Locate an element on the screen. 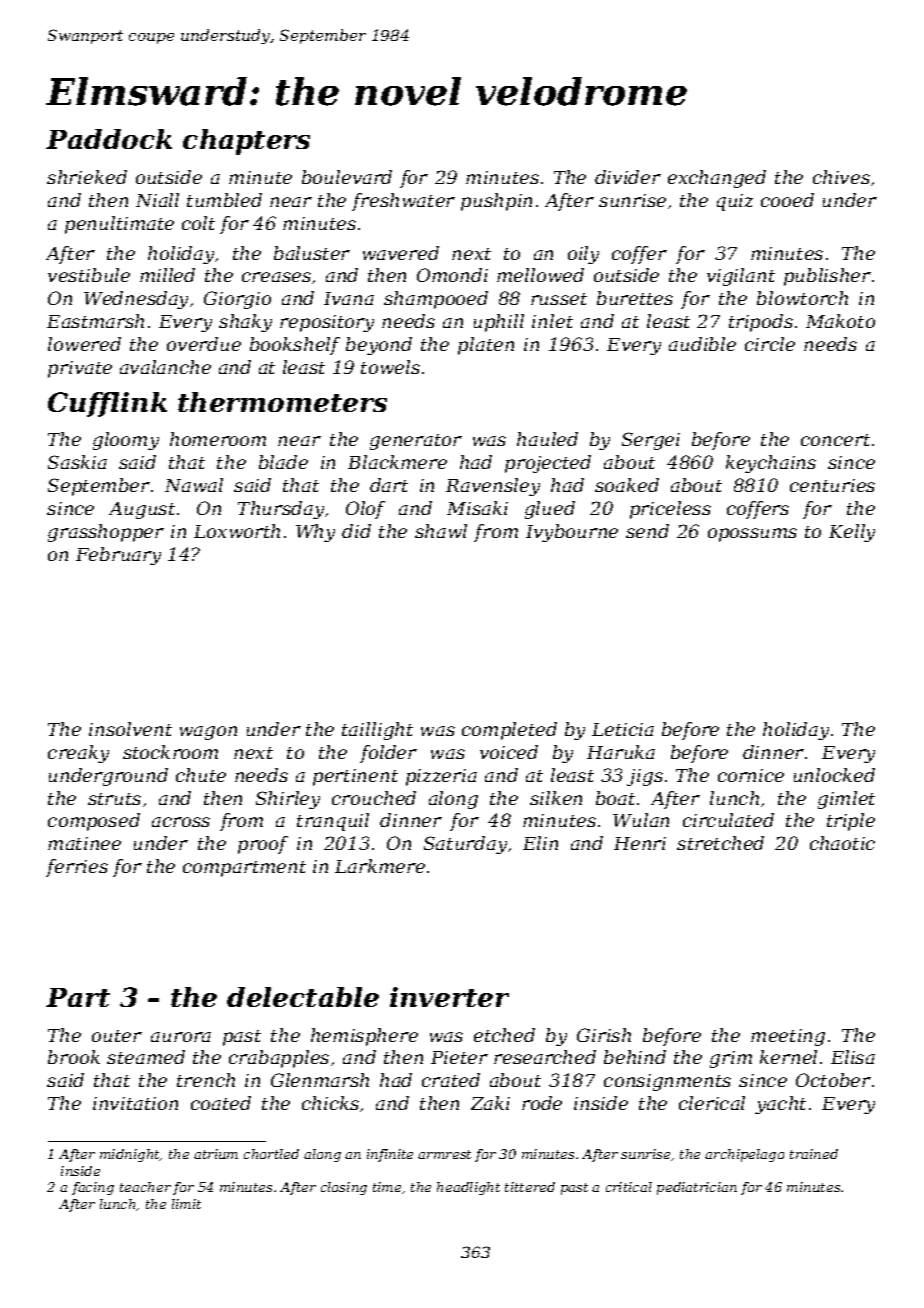 This screenshot has width=924, height=1308. insolvent is located at coordinates (130, 729).
